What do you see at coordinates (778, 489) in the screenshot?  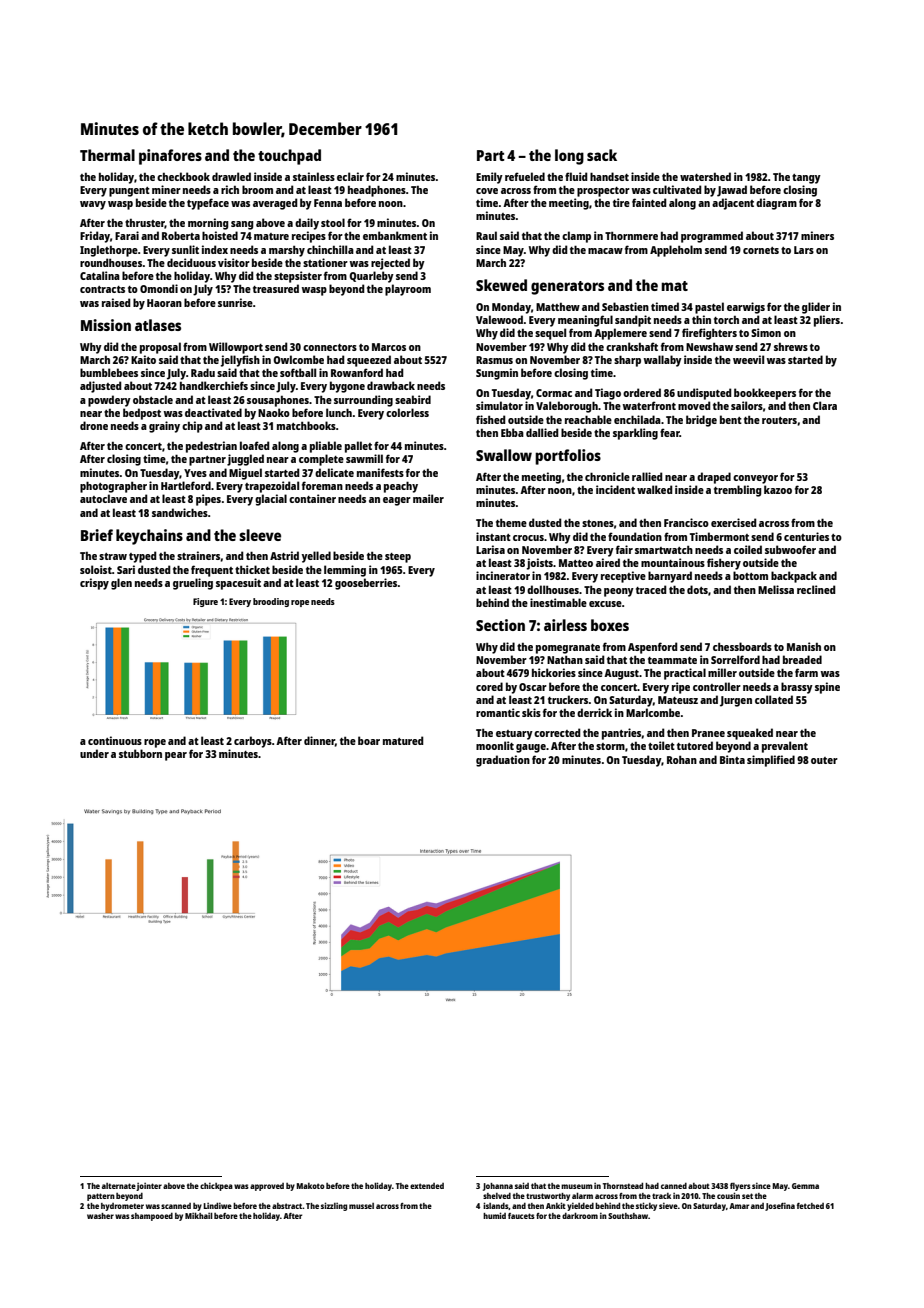 I see `kazoo` at bounding box center [778, 489].
